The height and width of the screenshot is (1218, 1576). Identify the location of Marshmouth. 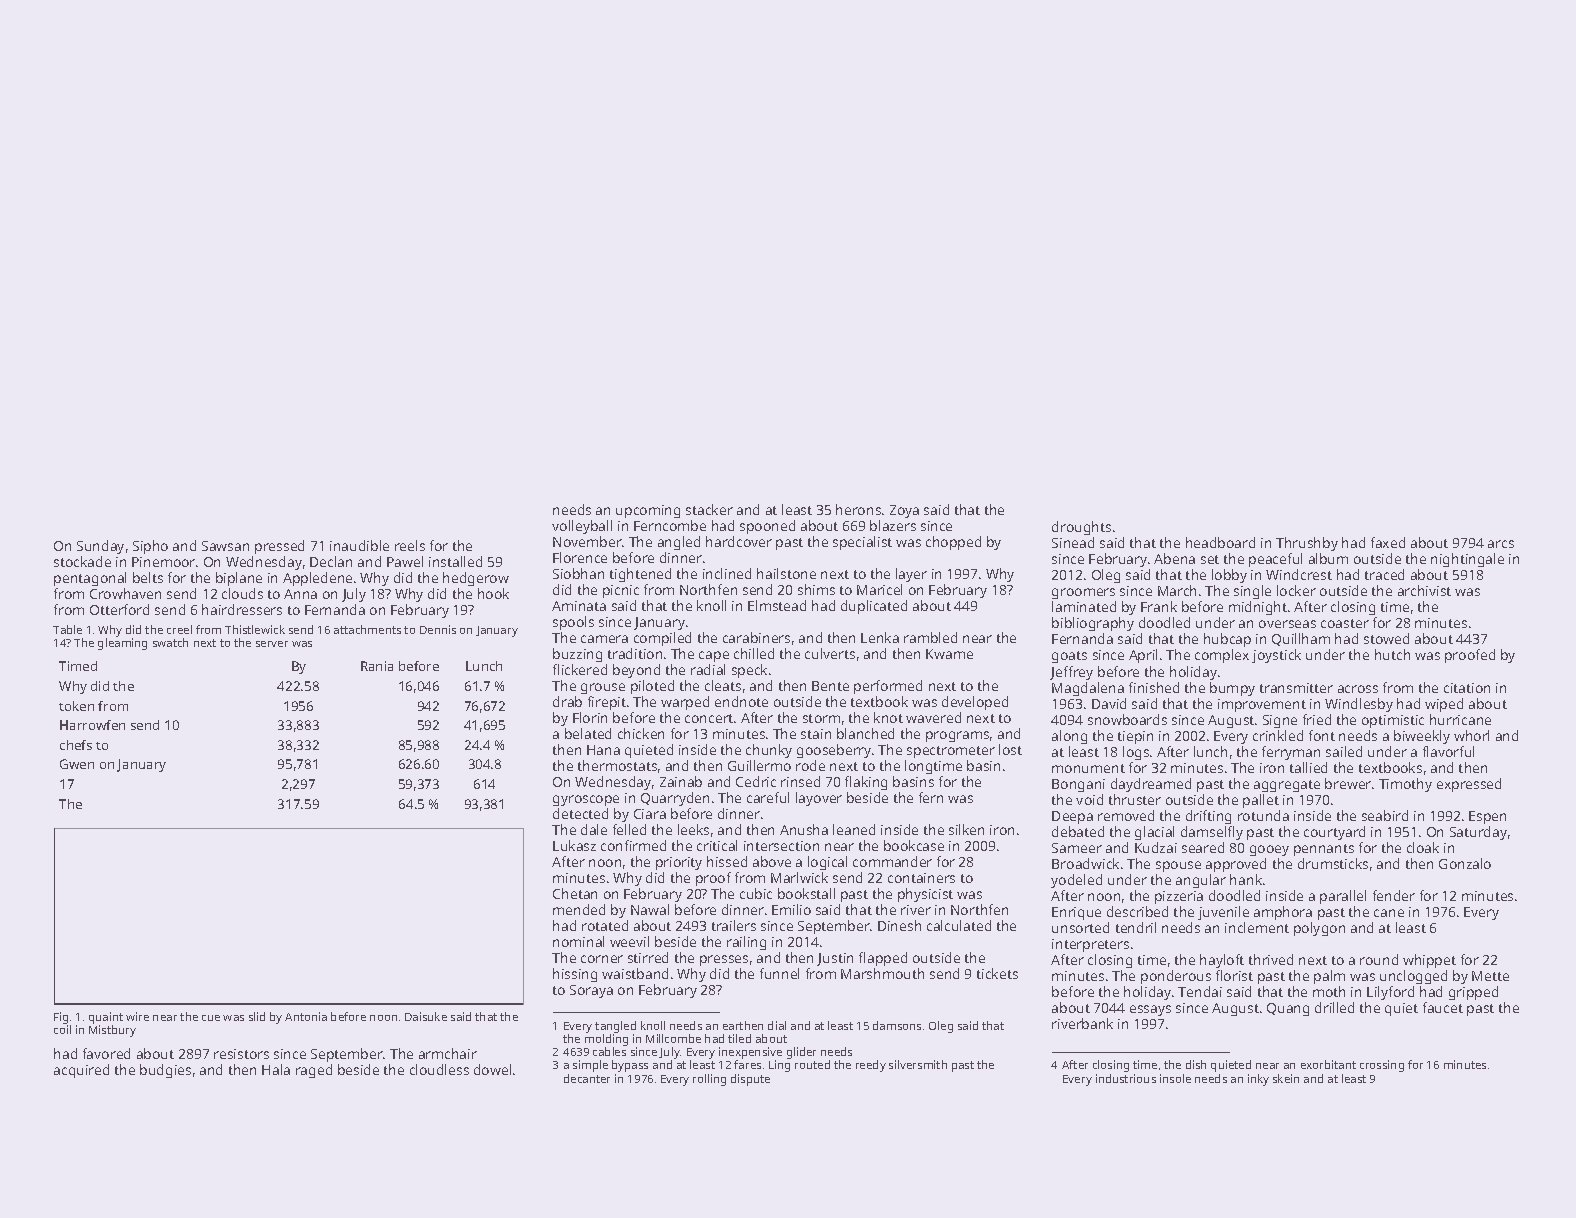
(882, 973).
